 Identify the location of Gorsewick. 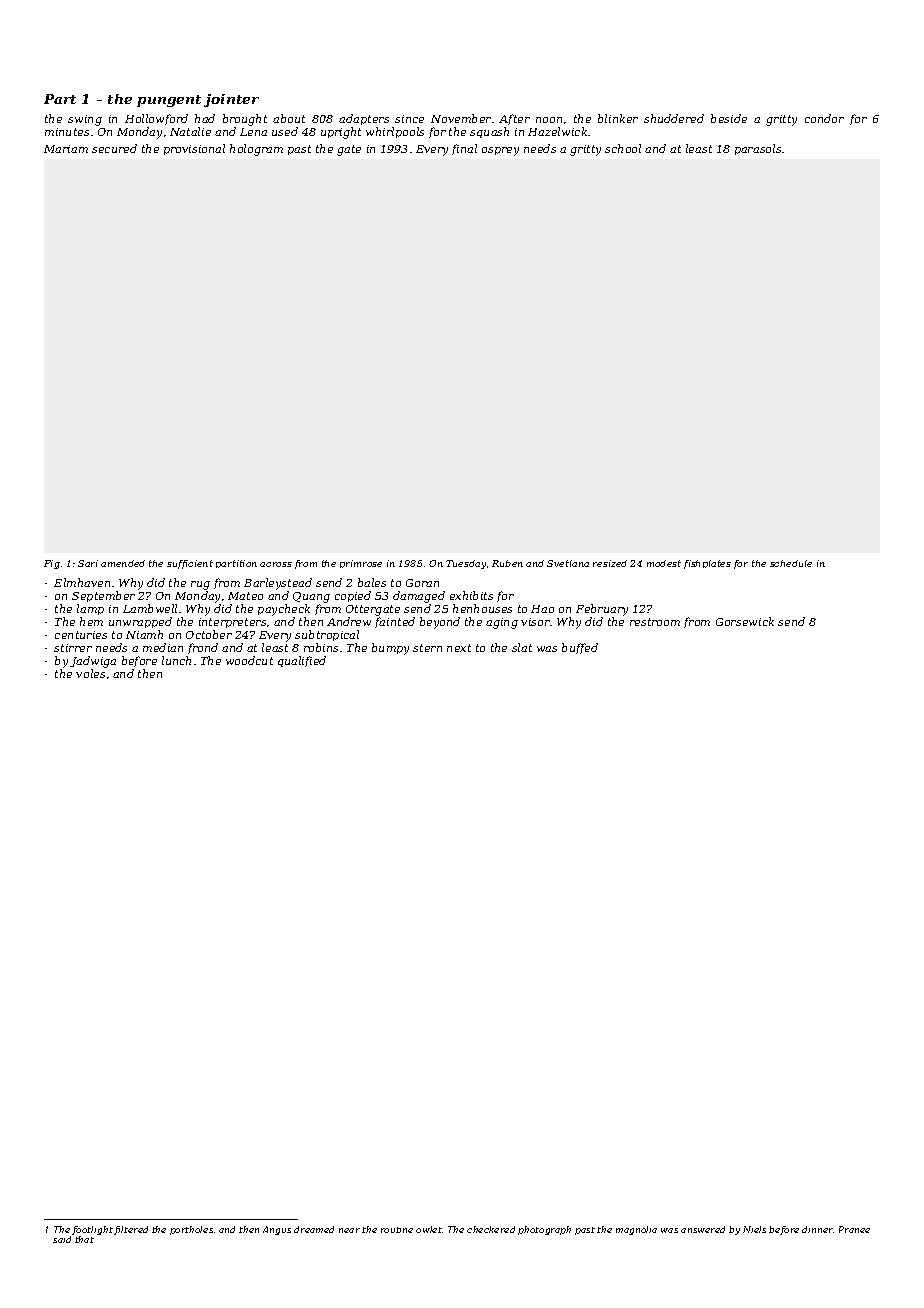
(745, 621).
